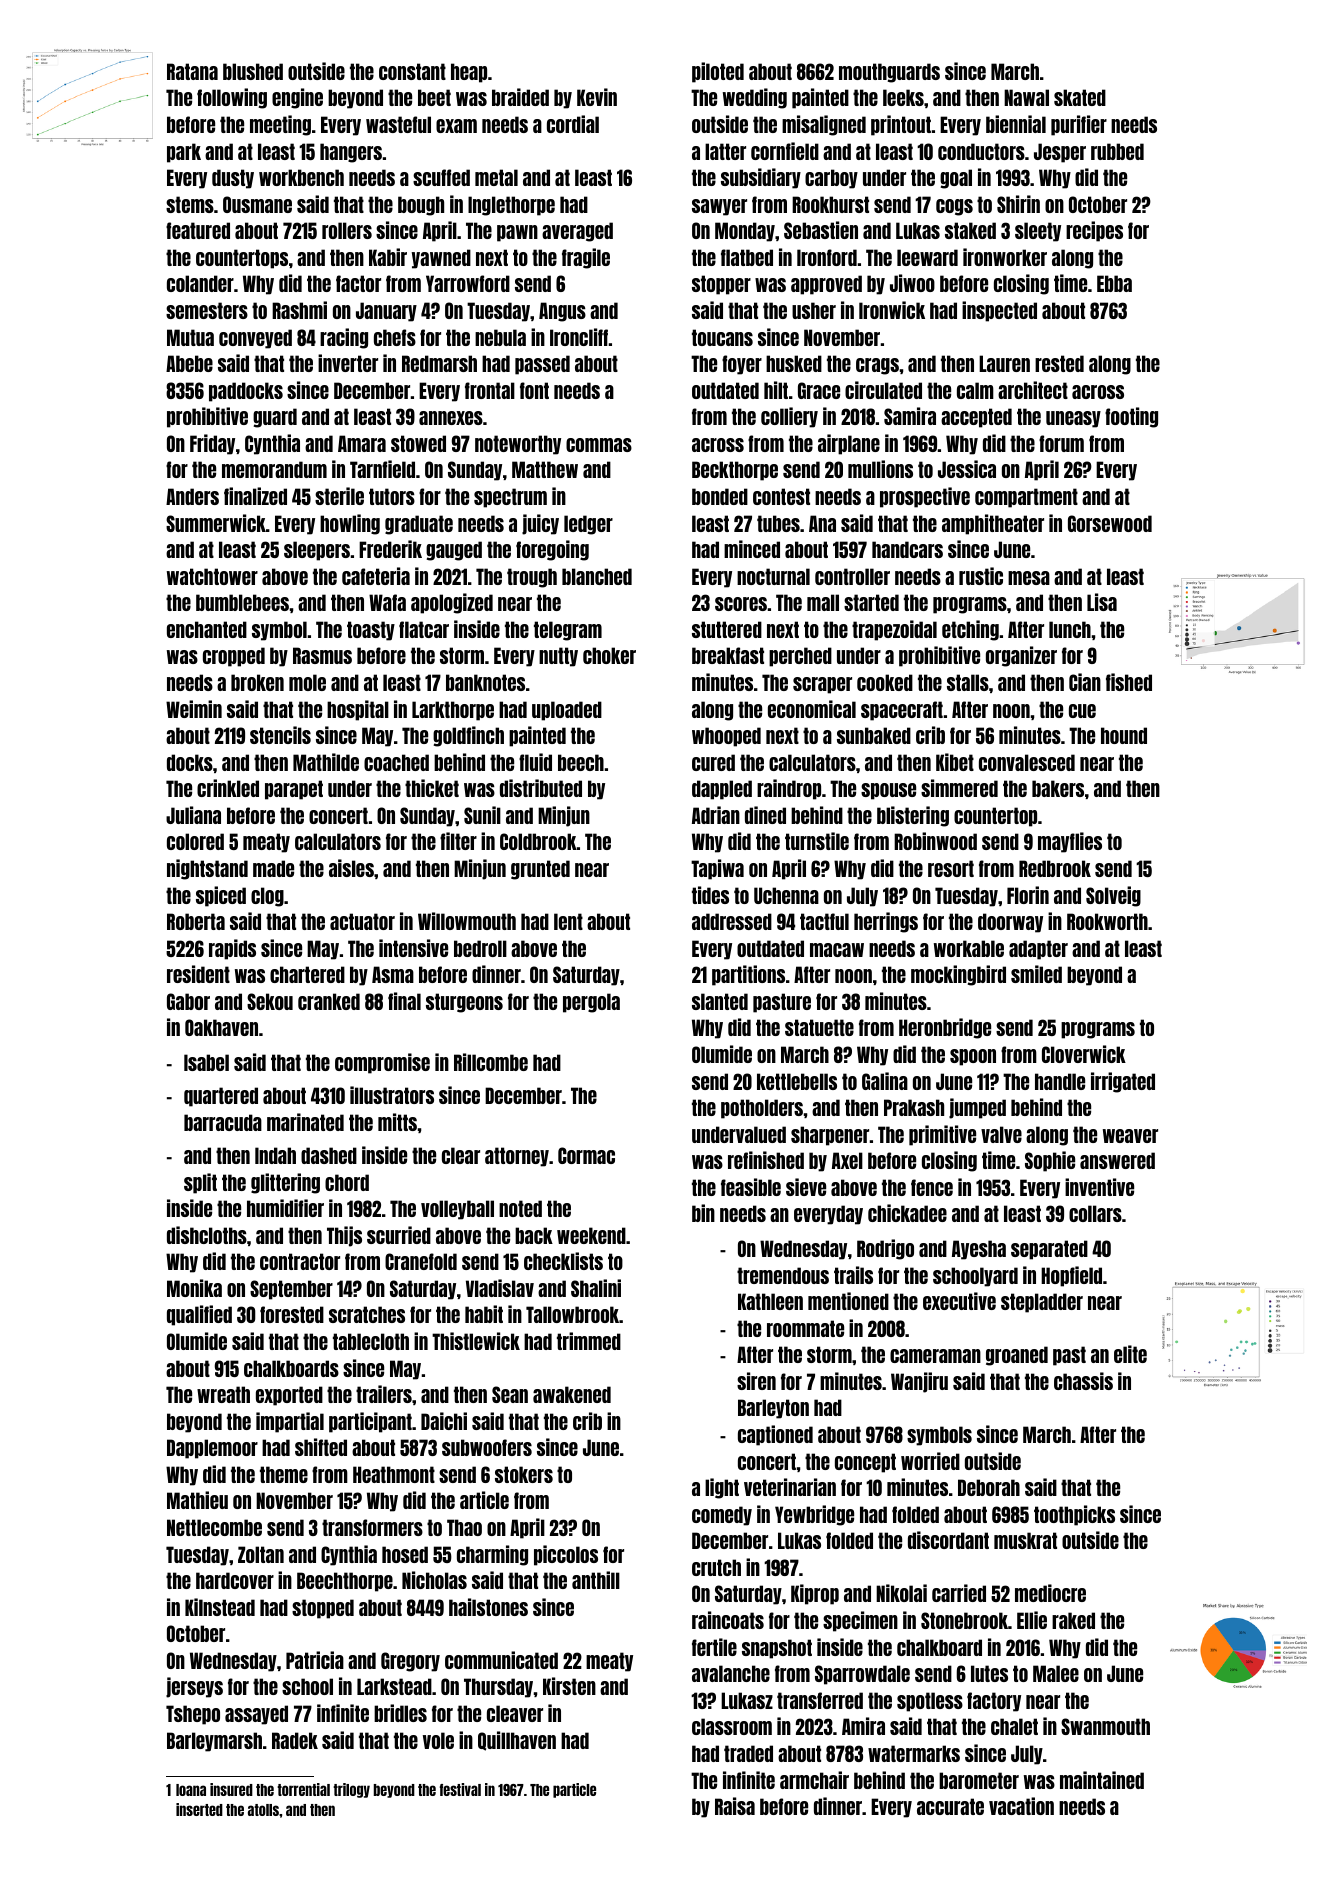 The height and width of the screenshot is (1880, 1329). I want to click on Kevin, so click(597, 97).
